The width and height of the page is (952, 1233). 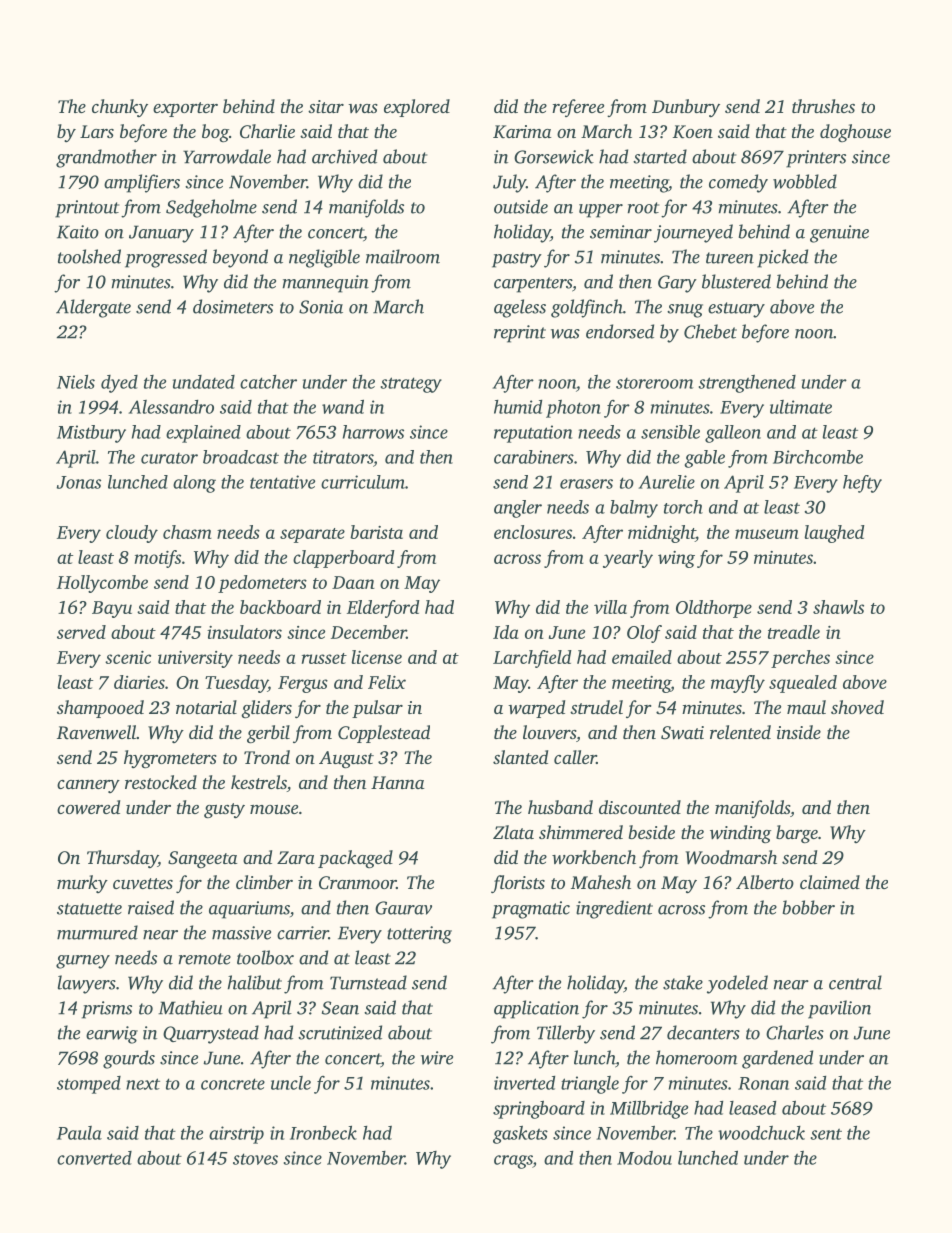 What do you see at coordinates (536, 709) in the page?
I see `warped` at bounding box center [536, 709].
